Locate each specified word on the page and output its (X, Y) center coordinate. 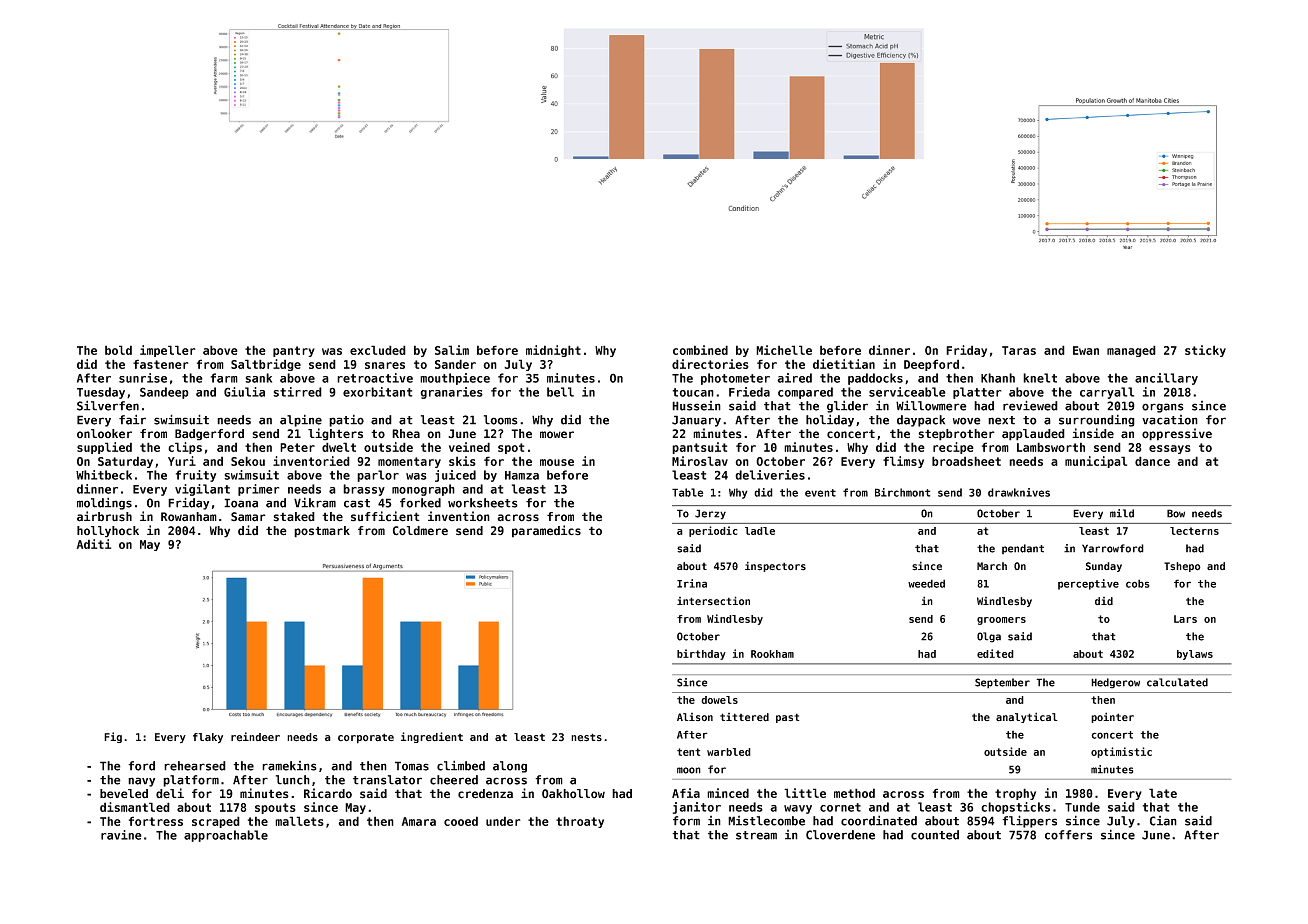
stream (756, 835)
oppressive (1177, 434)
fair (132, 419)
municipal (1096, 462)
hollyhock (108, 532)
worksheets (483, 503)
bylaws (1195, 655)
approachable (226, 836)
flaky (208, 738)
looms (501, 420)
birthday (701, 654)
